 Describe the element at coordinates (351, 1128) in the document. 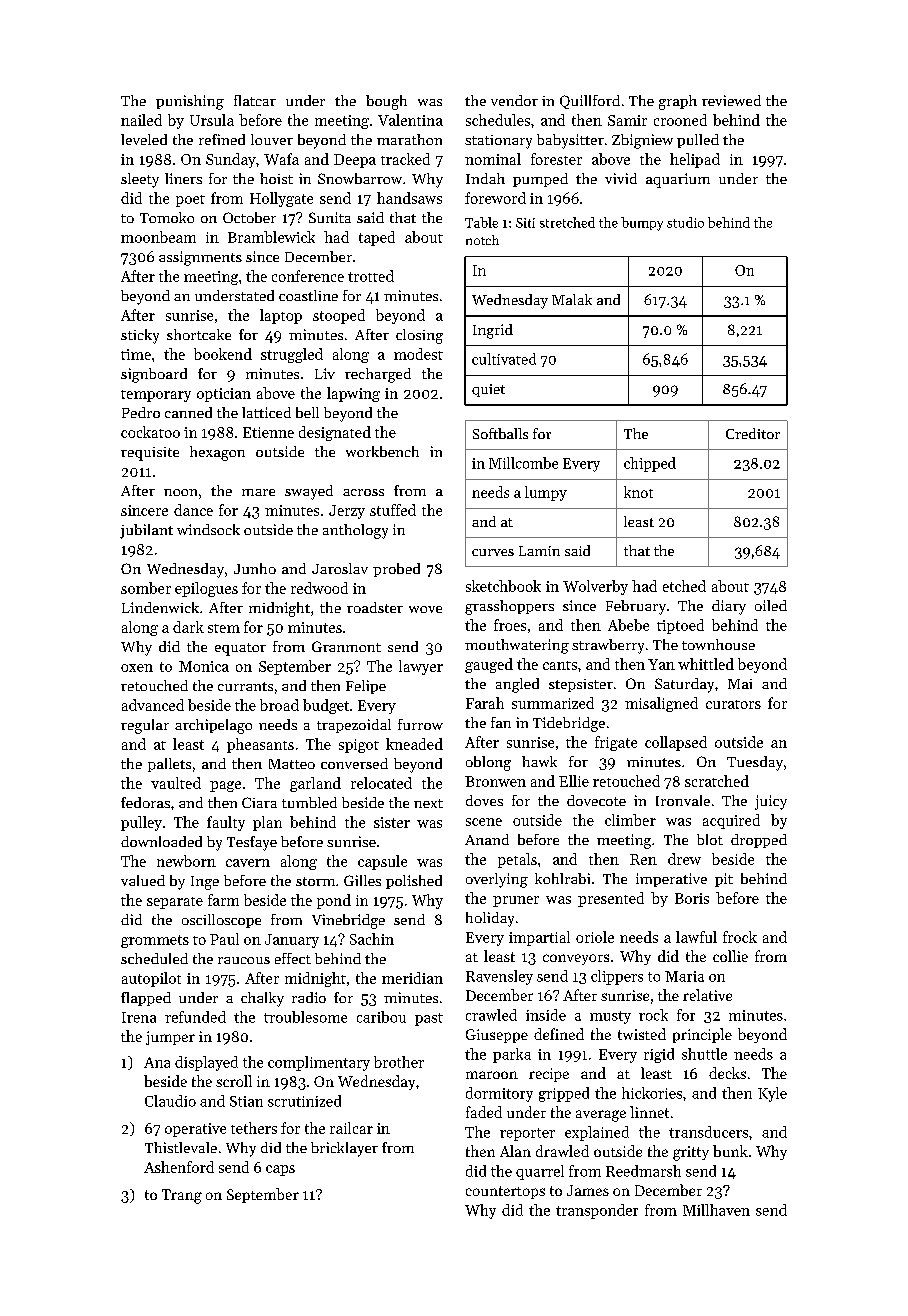

I see `railcar` at that location.
